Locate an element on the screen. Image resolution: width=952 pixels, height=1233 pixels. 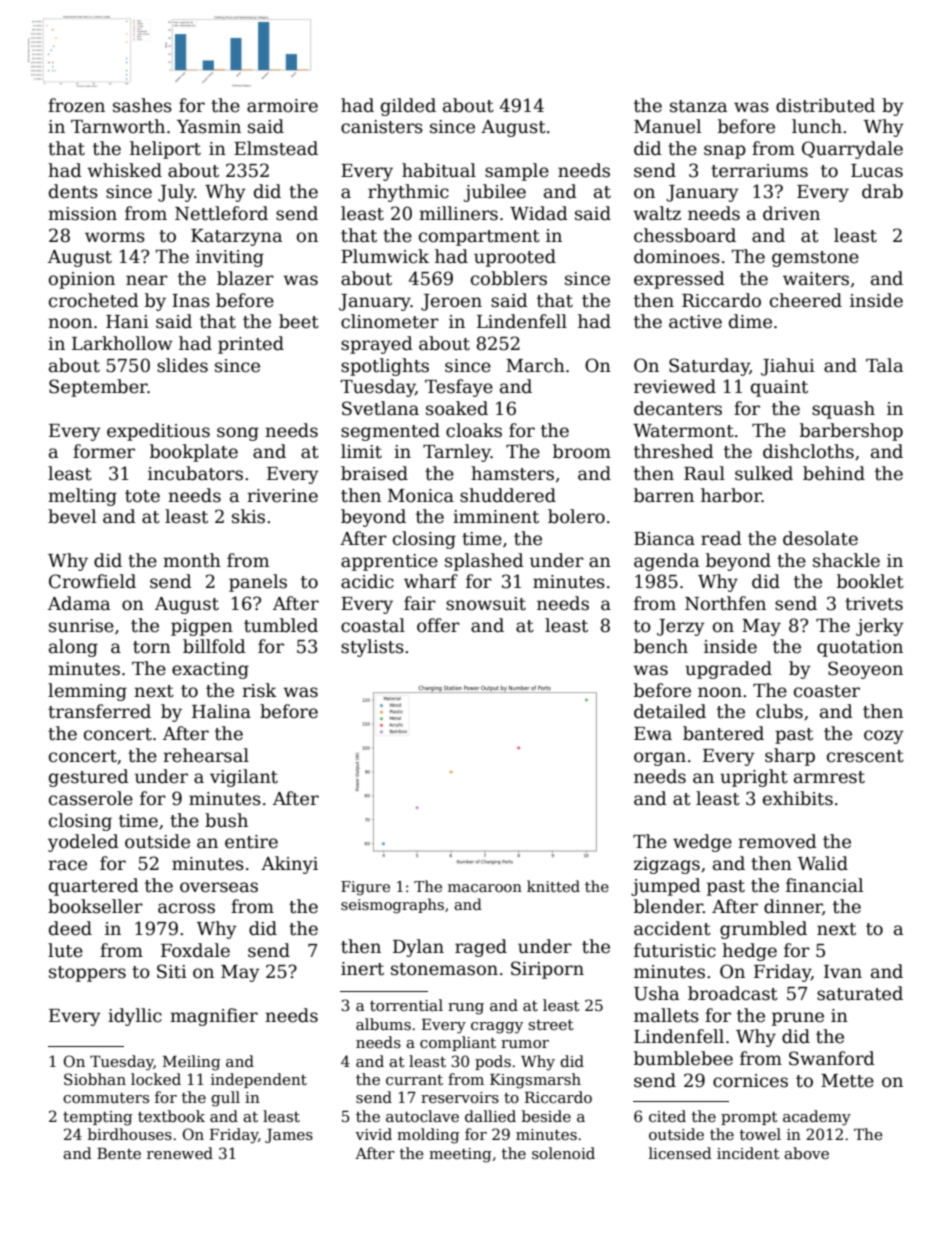
slides is located at coordinates (182, 365).
